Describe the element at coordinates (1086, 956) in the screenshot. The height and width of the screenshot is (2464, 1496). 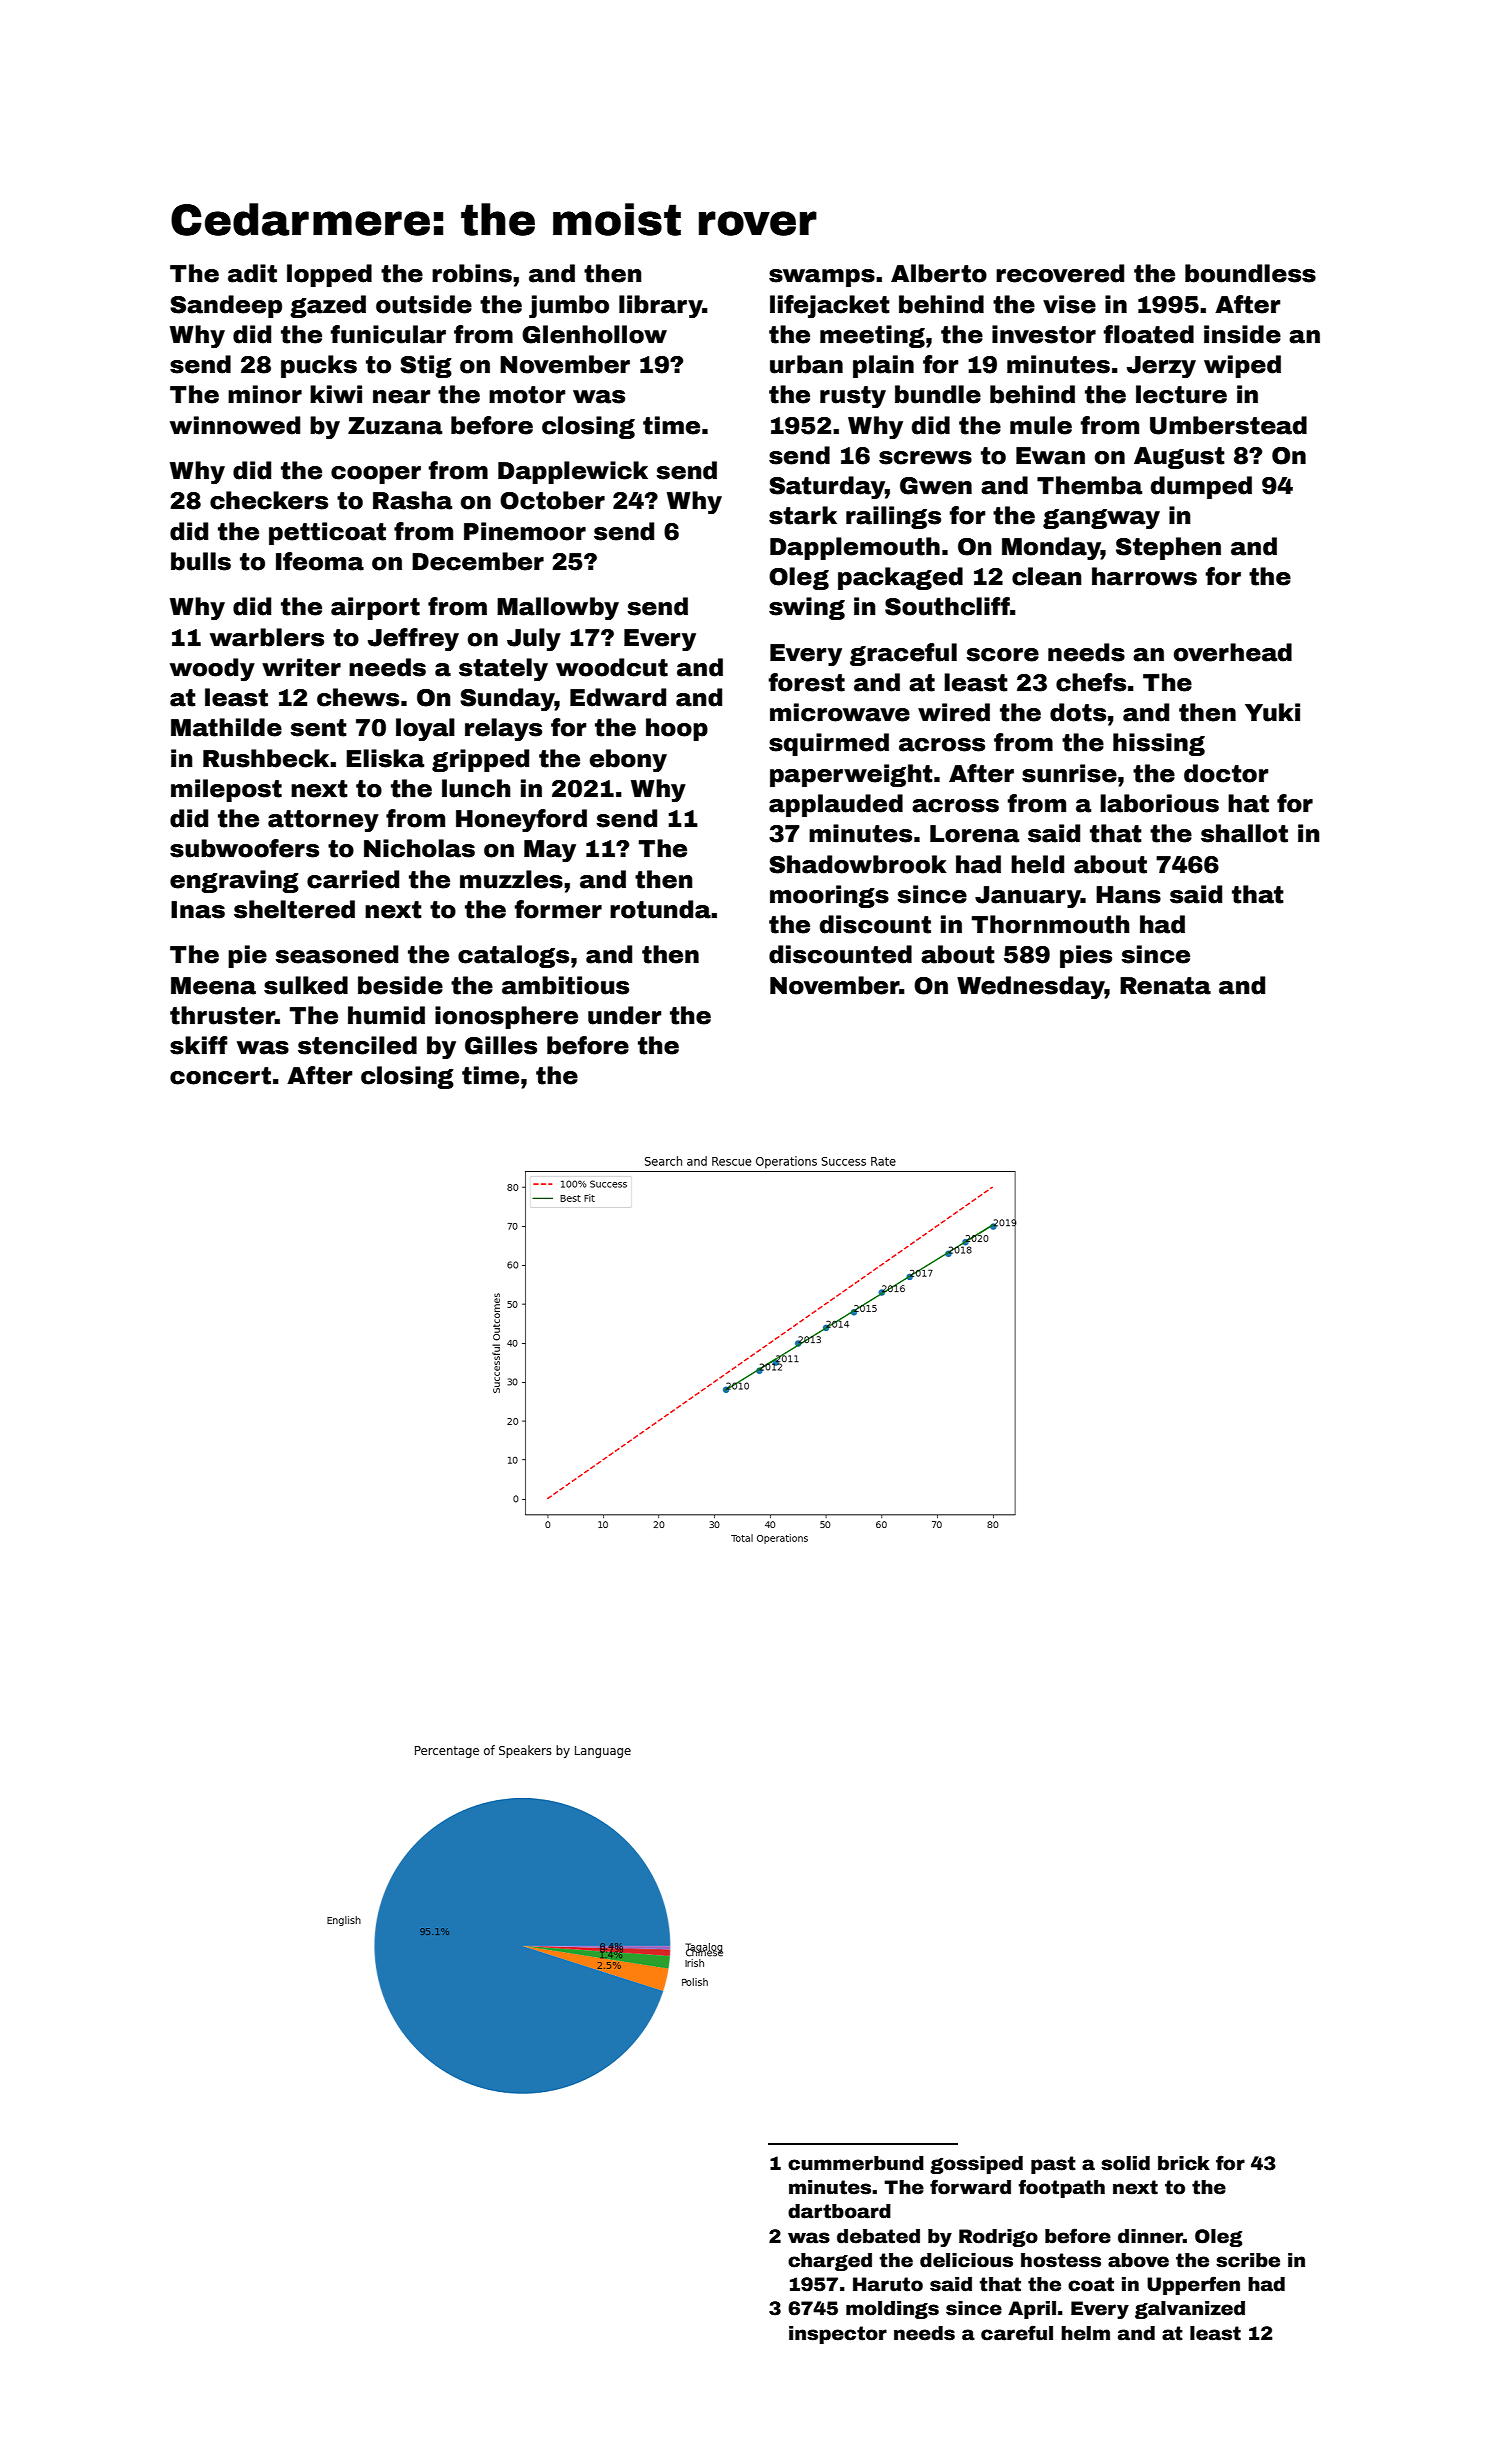
I see `pies` at that location.
